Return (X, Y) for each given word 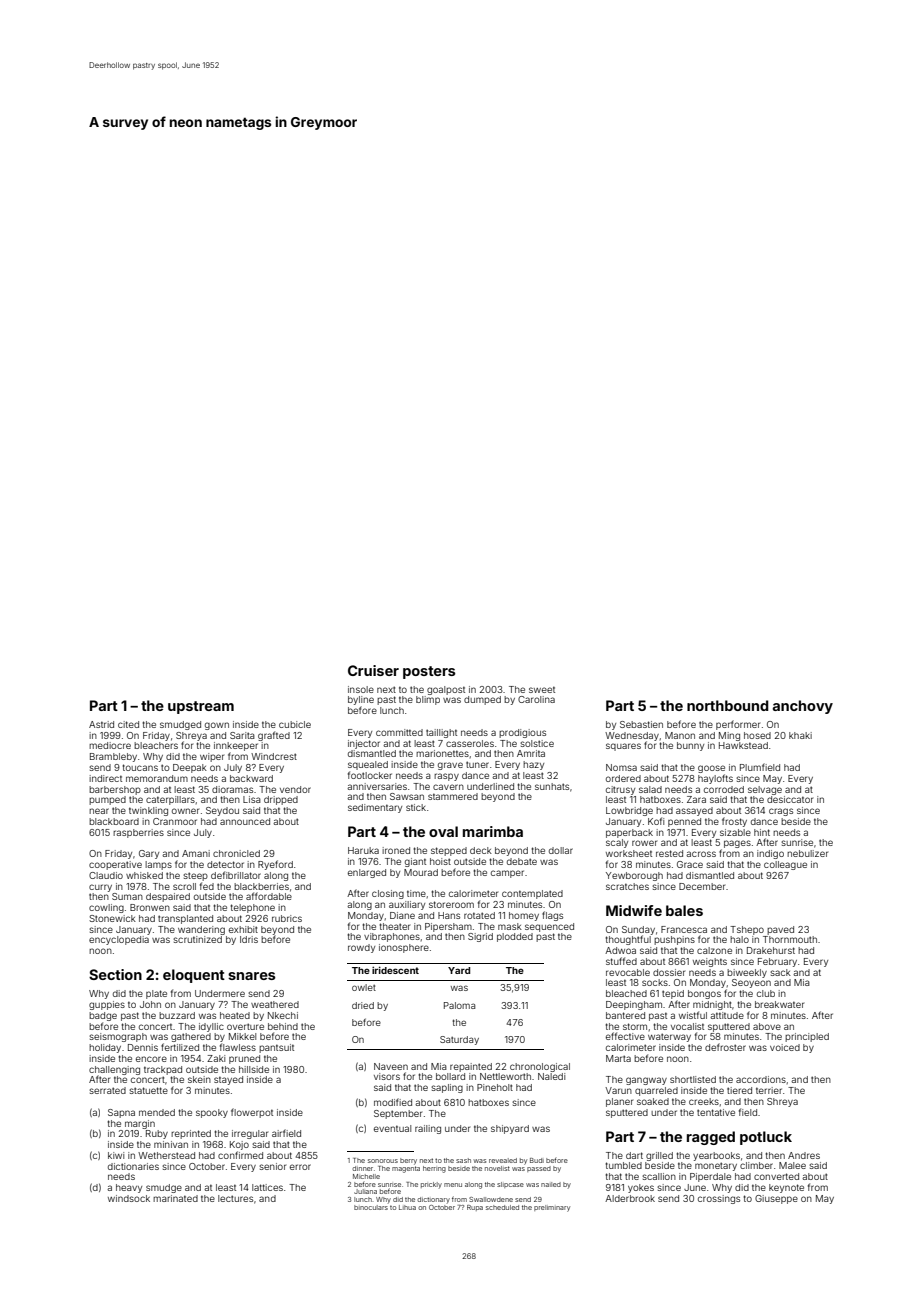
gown (217, 726)
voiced (785, 1047)
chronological (540, 1067)
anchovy (803, 707)
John (150, 1004)
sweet (542, 689)
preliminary (552, 1208)
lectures (235, 1198)
